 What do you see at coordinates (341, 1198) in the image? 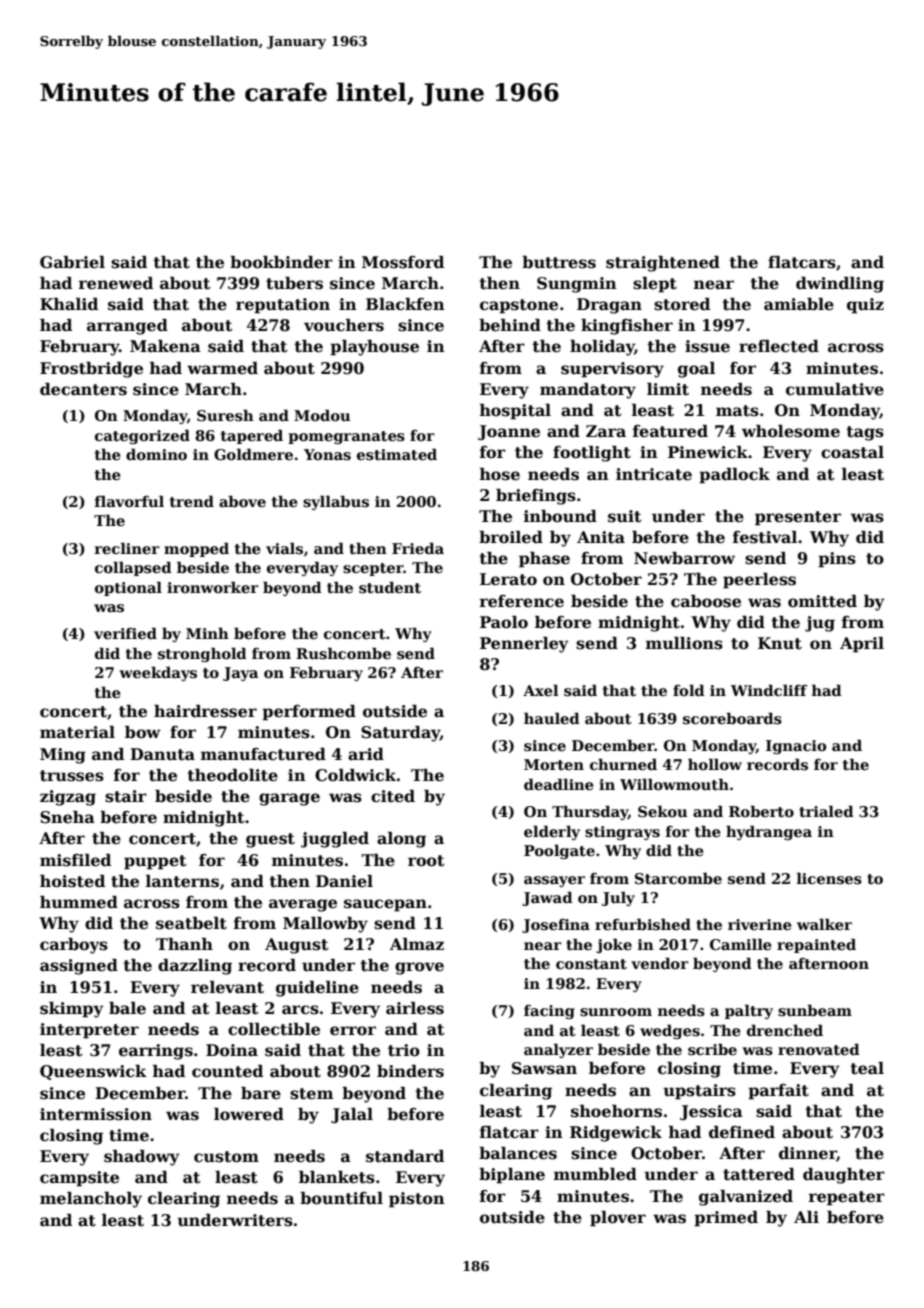
I see `bountiful` at bounding box center [341, 1198].
